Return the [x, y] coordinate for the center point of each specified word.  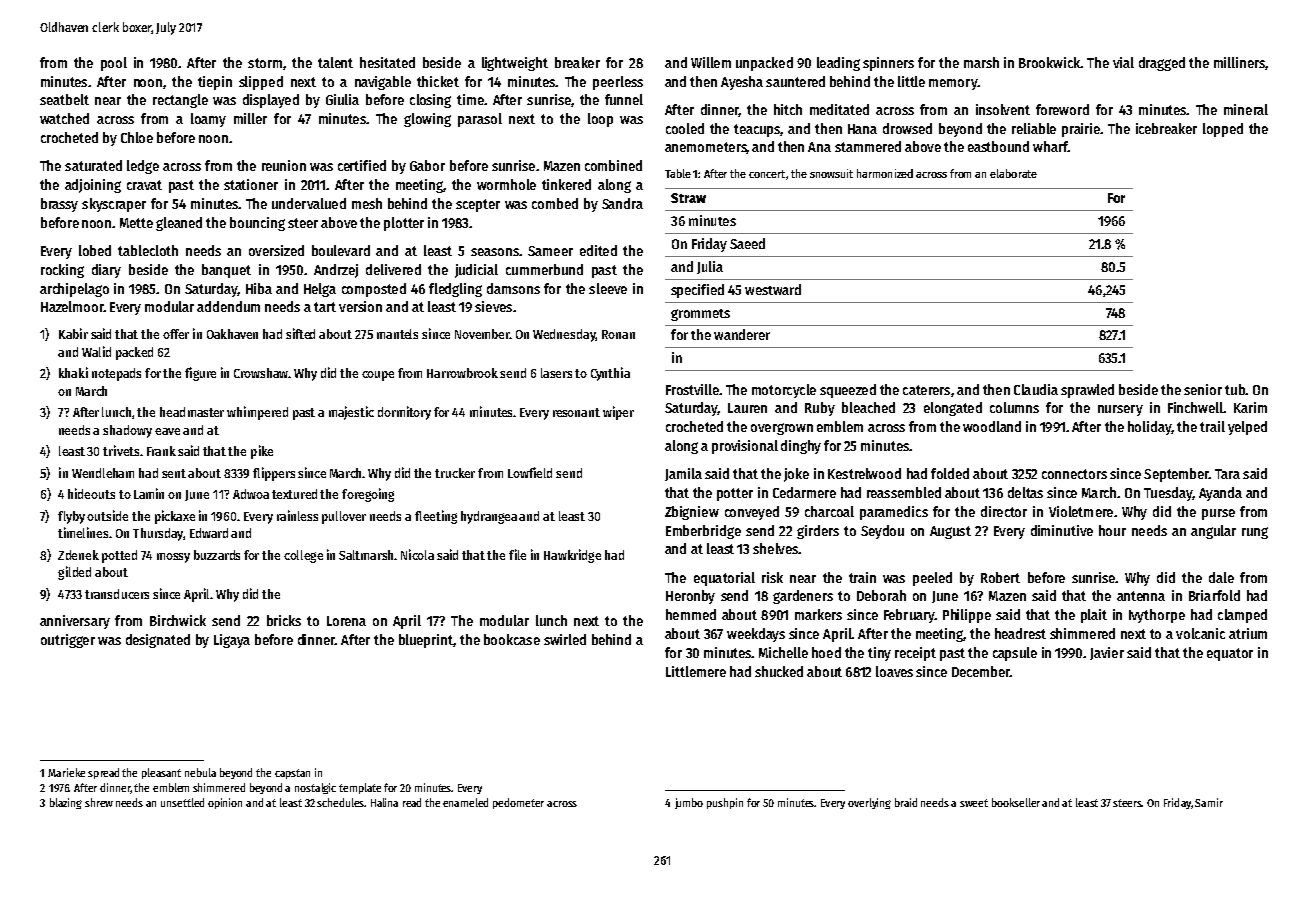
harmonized [885, 173]
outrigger [68, 641]
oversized [276, 250]
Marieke [66, 772]
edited [598, 250]
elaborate [1013, 173]
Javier [1107, 653]
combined [613, 165]
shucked [779, 671]
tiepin [215, 83]
